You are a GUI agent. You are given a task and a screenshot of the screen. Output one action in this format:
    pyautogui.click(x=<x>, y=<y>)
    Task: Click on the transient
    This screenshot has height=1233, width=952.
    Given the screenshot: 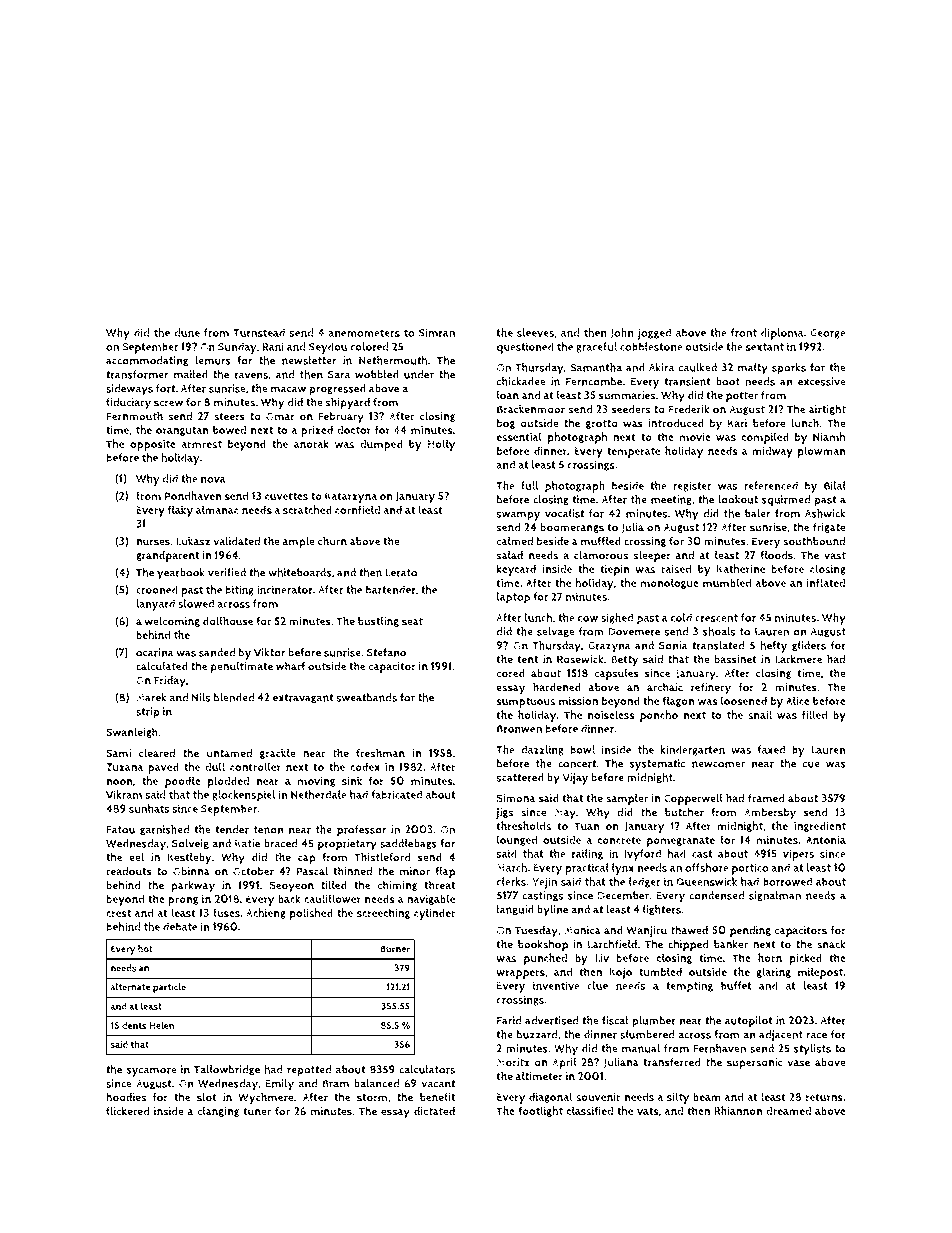 What is the action you would take?
    pyautogui.click(x=687, y=381)
